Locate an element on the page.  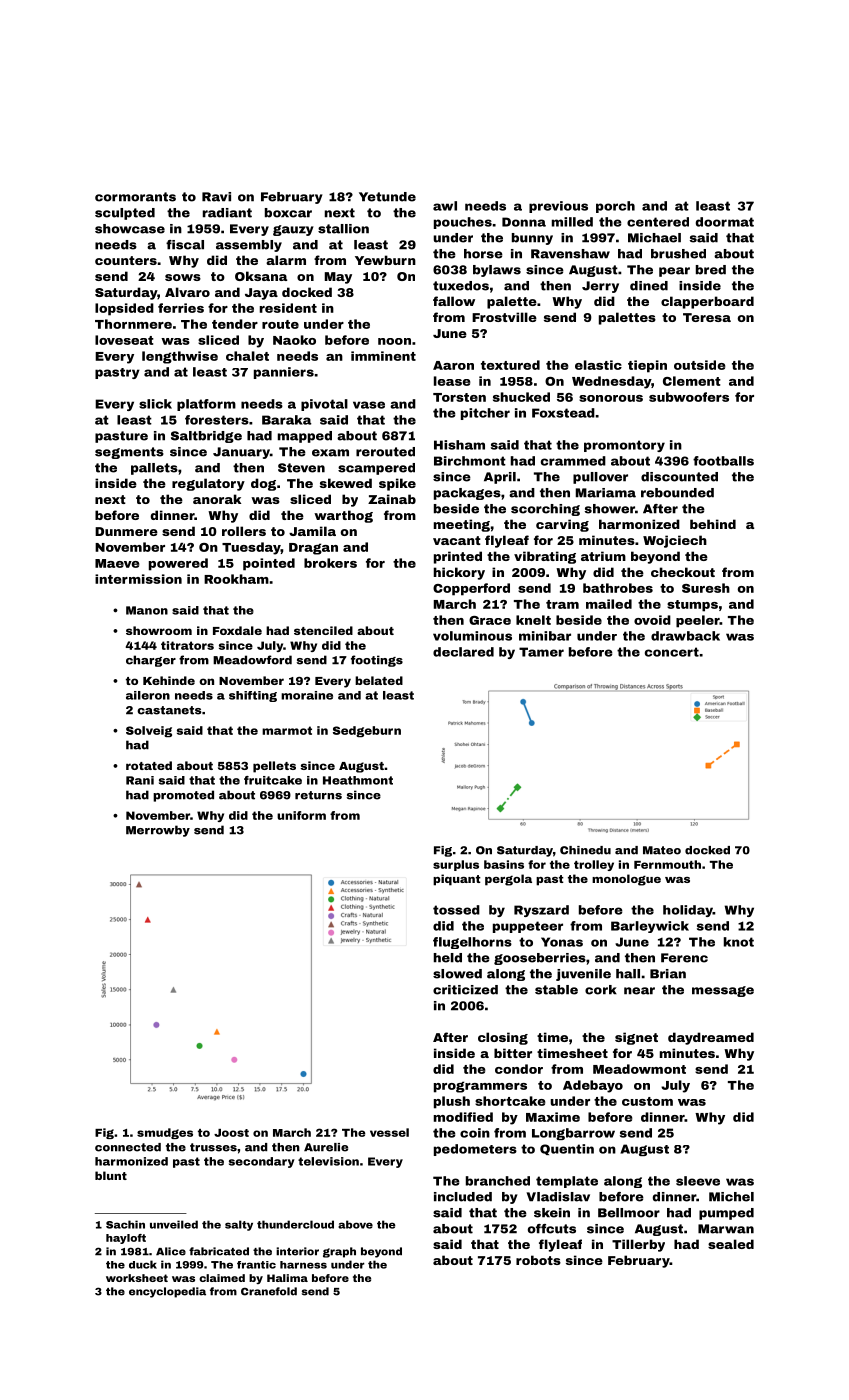
boxcar is located at coordinates (288, 213).
